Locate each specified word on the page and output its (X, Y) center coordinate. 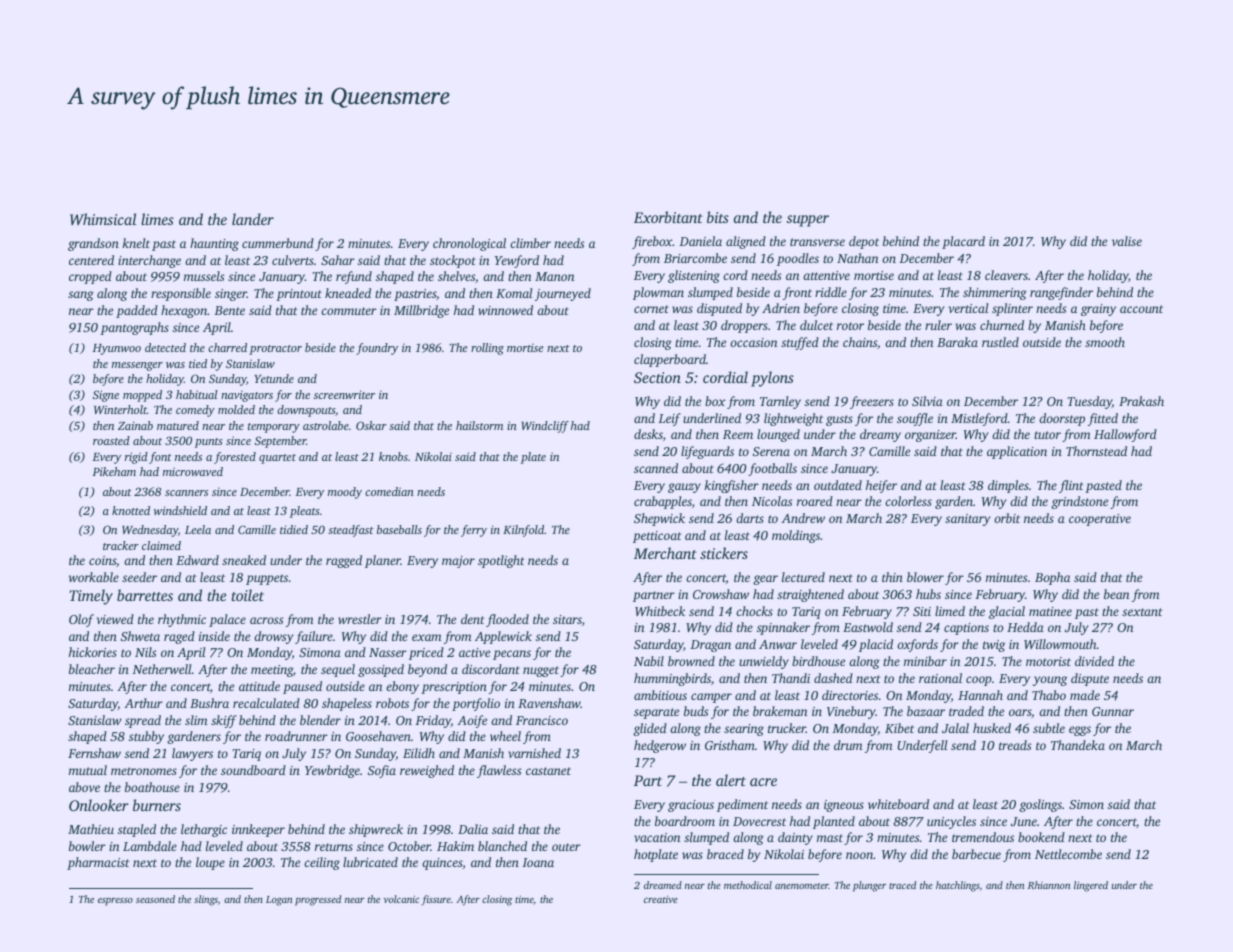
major (458, 562)
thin (892, 577)
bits (718, 217)
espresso (115, 902)
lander (253, 219)
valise (1127, 241)
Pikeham (114, 471)
